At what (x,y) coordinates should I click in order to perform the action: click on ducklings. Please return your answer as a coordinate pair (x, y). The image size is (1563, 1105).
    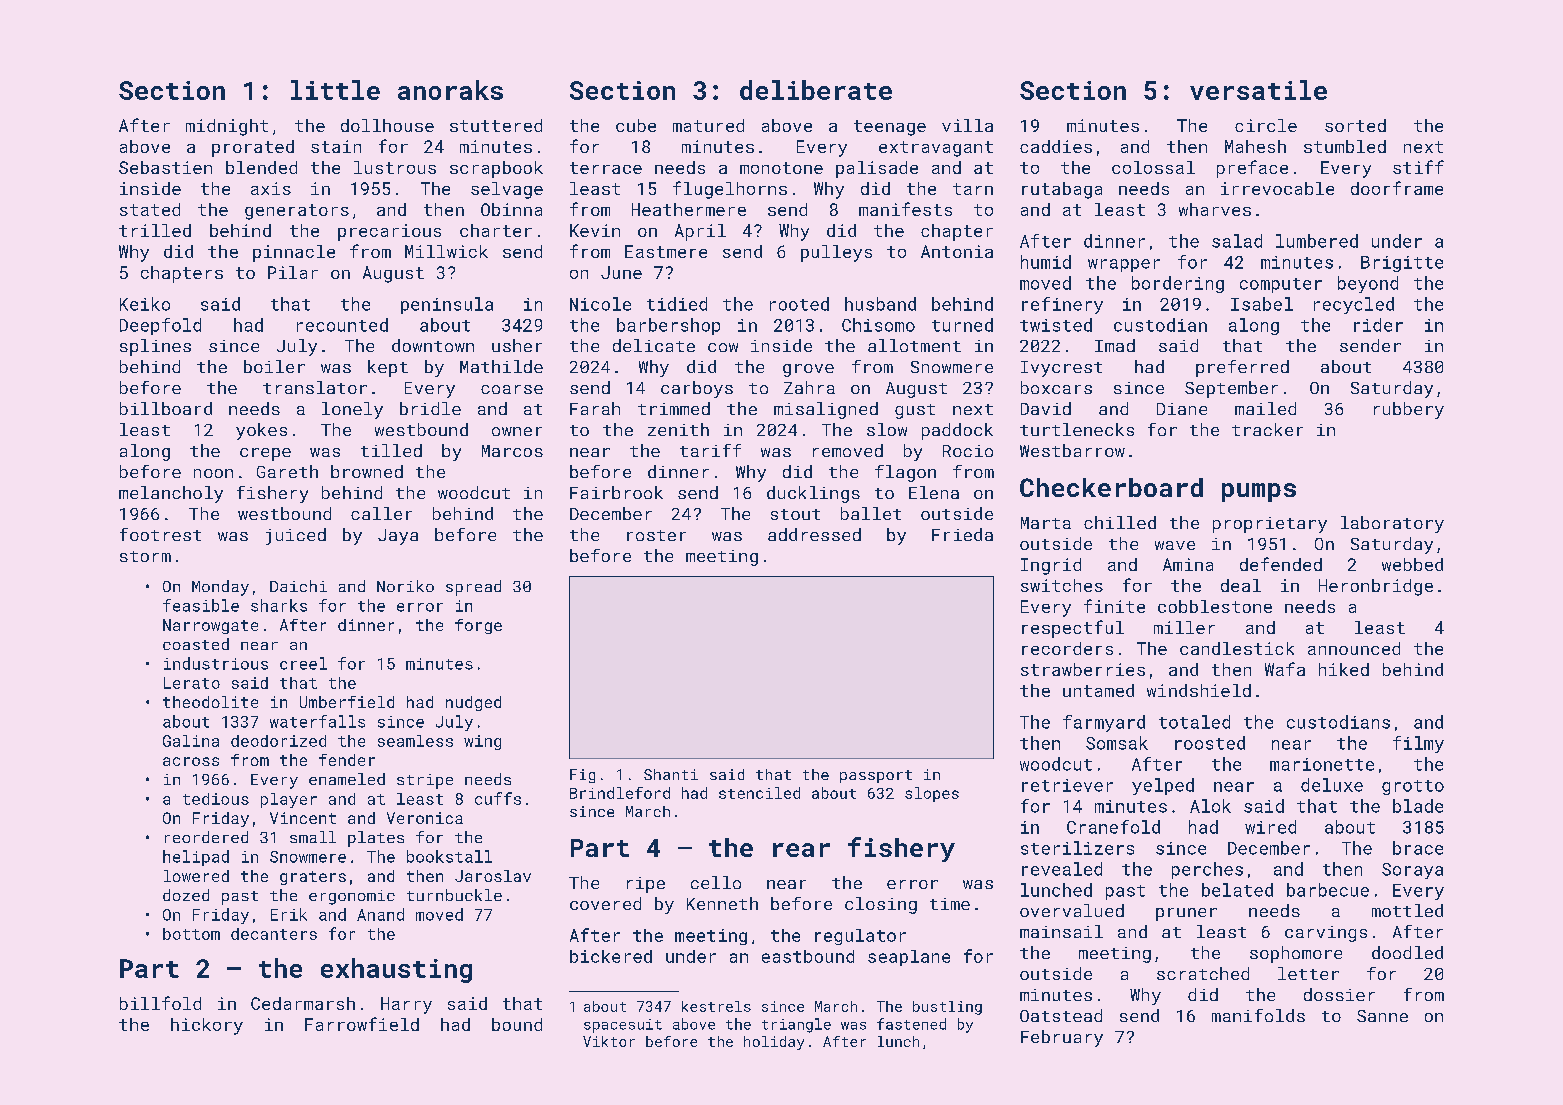
    Looking at the image, I should click on (813, 494).
